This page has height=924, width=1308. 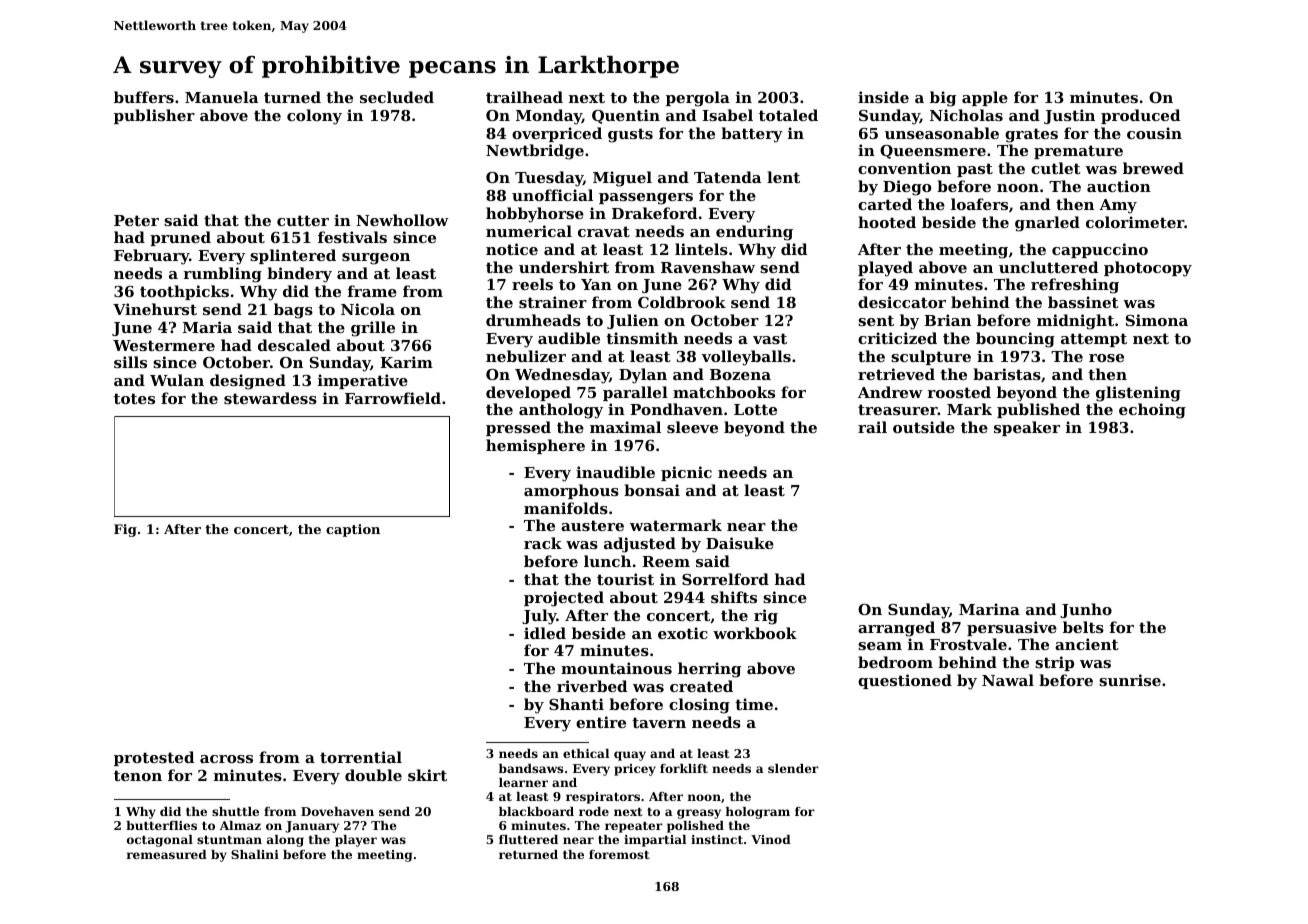 What do you see at coordinates (361, 757) in the page?
I see `torrential` at bounding box center [361, 757].
